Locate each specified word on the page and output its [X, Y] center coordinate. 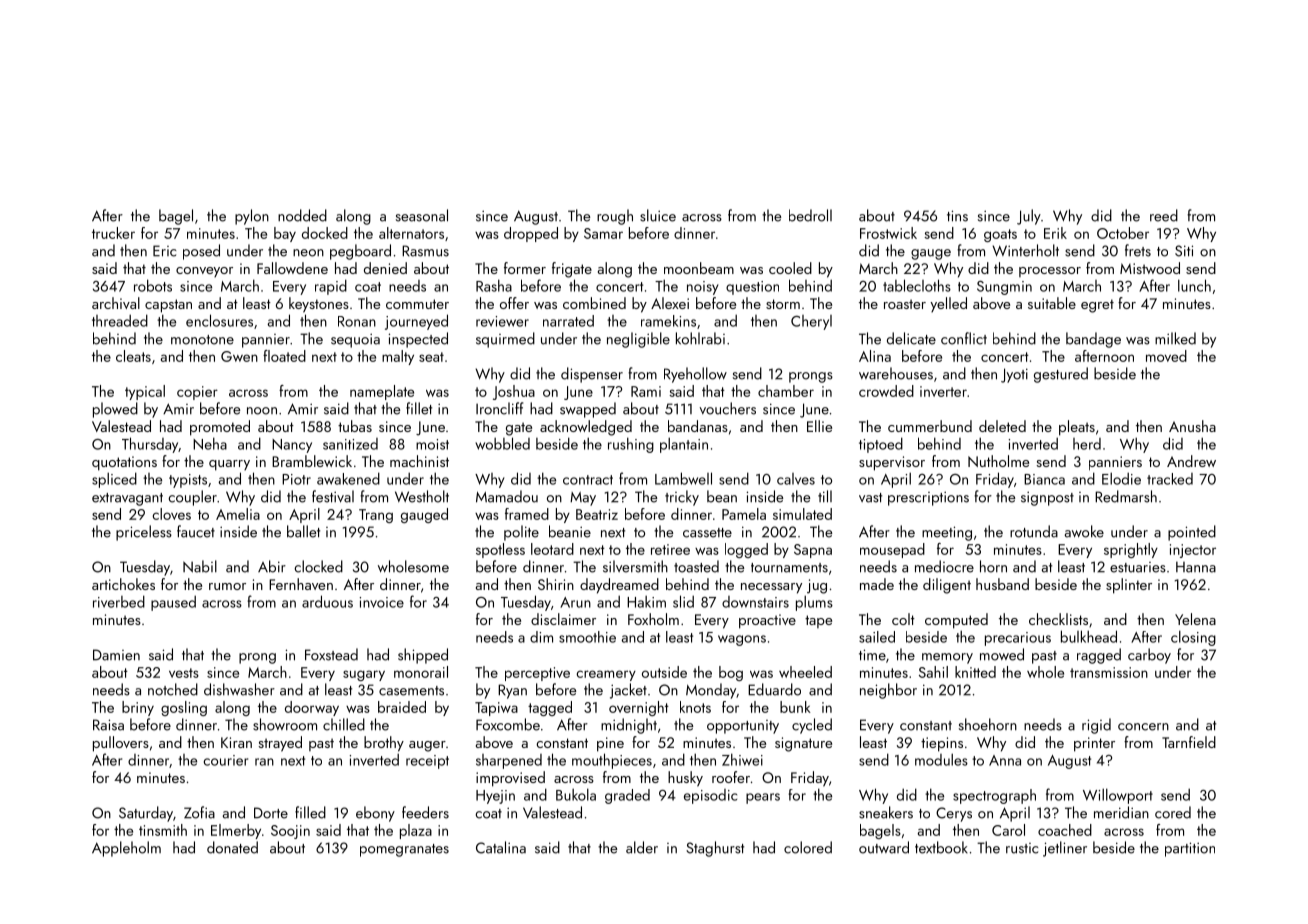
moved [1166, 356]
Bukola [576, 794]
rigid [1096, 726]
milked [1175, 338]
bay [285, 234]
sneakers [886, 812]
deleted [1002, 426]
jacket [628, 691]
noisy [703, 288]
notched [173, 689]
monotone [202, 340]
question [752, 288]
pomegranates [404, 850]
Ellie [819, 426]
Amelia [238, 514]
